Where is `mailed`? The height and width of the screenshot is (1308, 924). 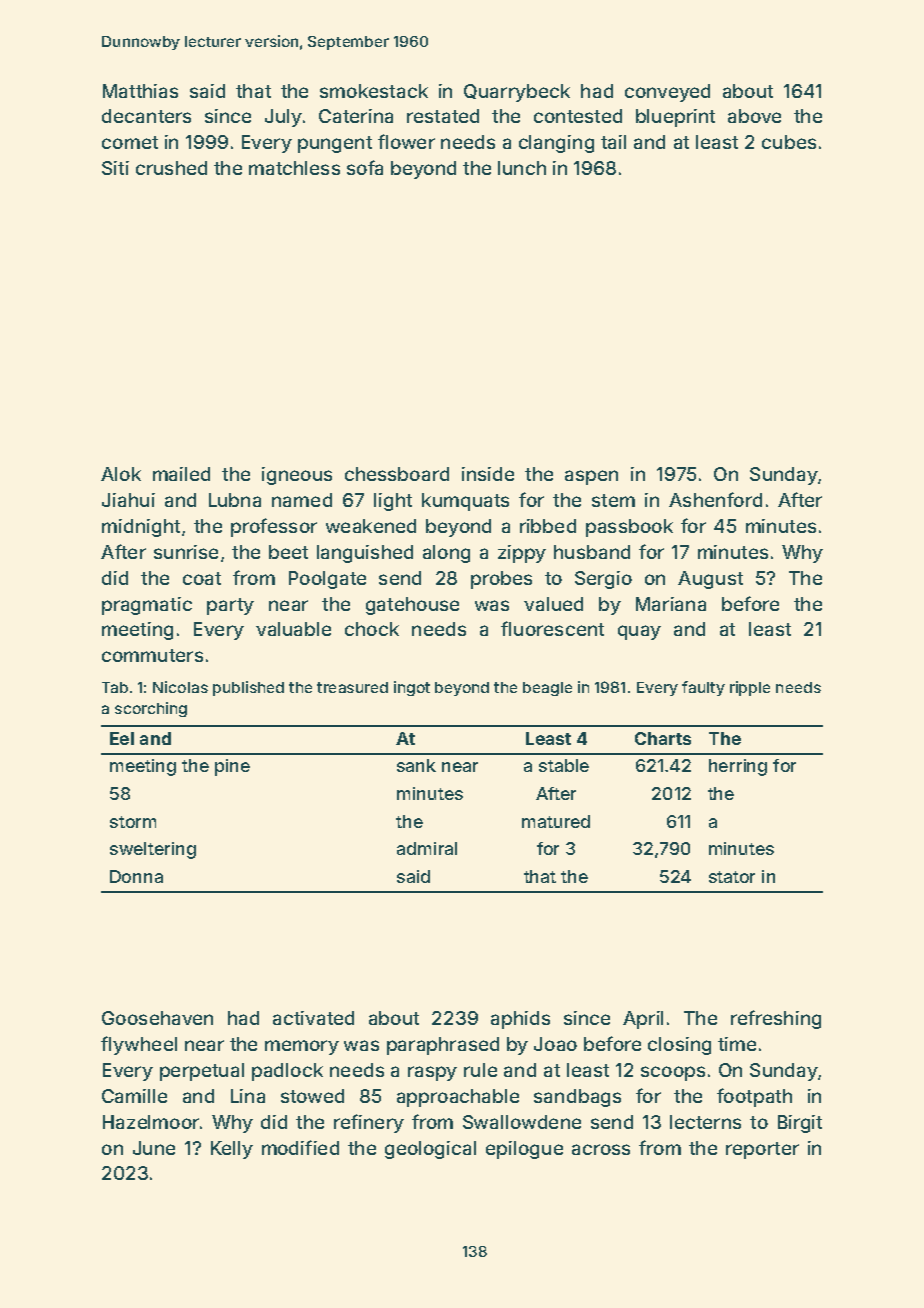
mailed is located at coordinates (181, 474).
